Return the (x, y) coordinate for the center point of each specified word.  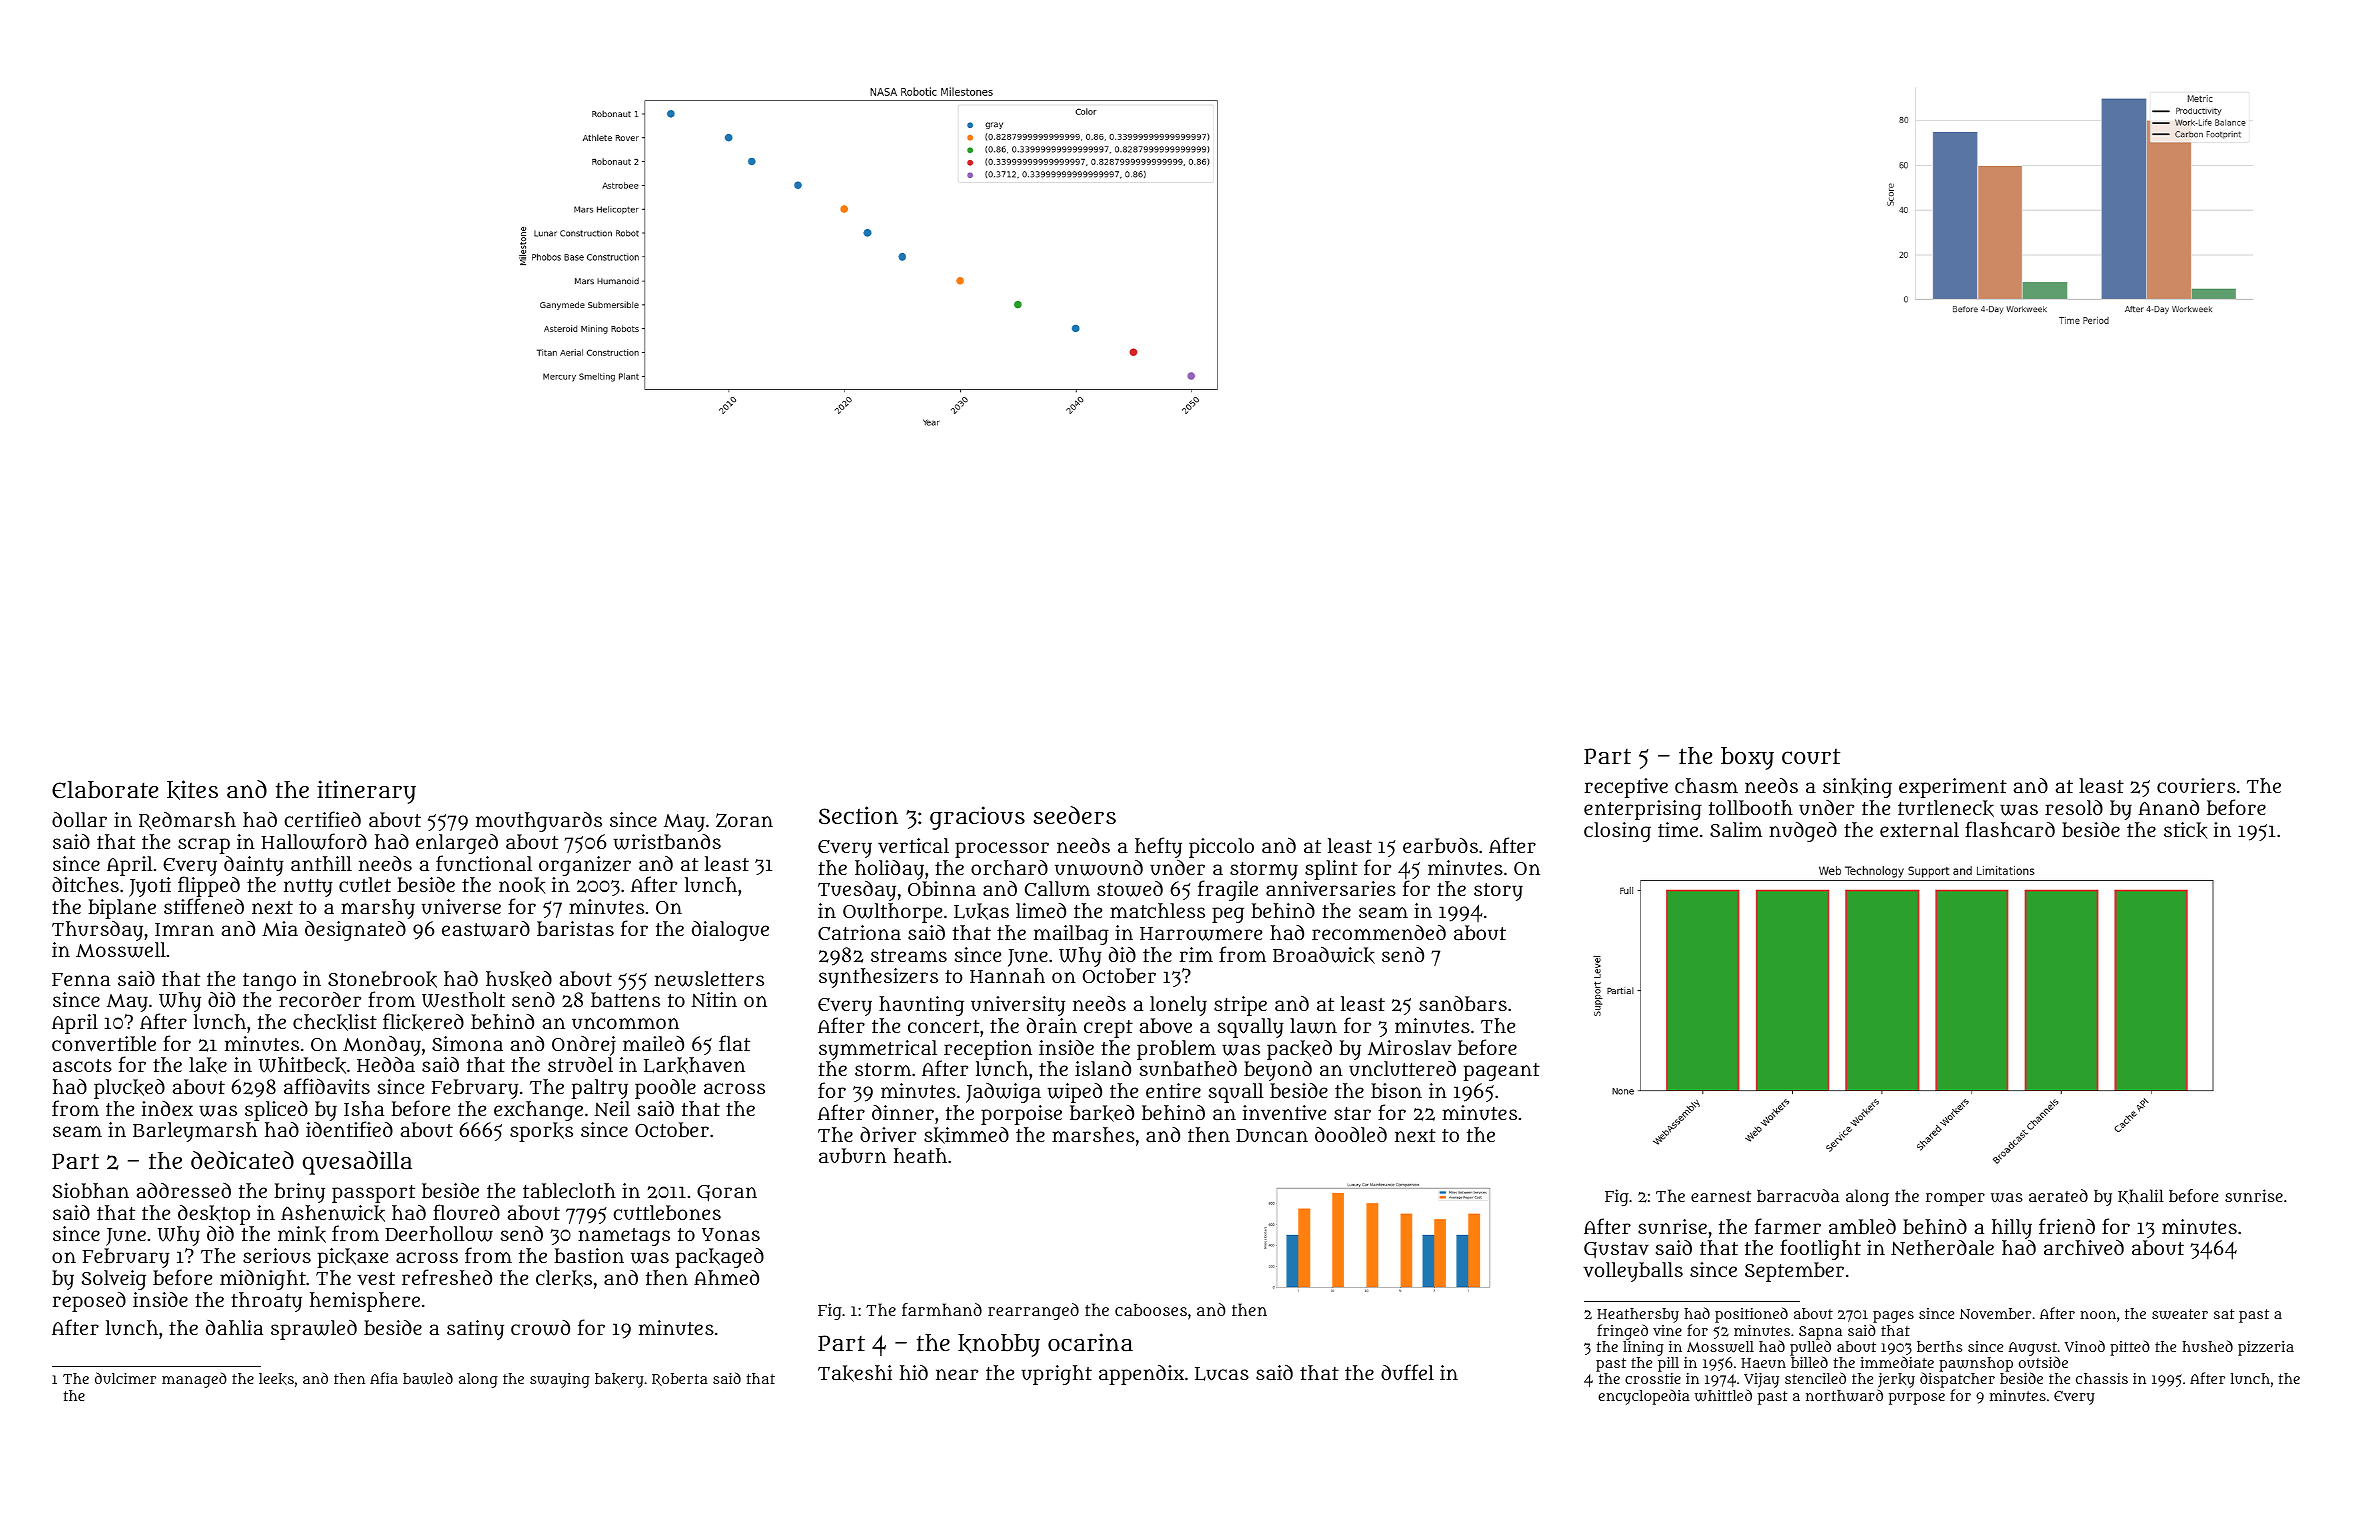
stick (2186, 830)
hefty (1158, 847)
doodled (1351, 1134)
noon (2098, 1315)
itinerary (366, 792)
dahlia (234, 1327)
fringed (1622, 1332)
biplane (122, 909)
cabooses (1151, 1310)
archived (2084, 1247)
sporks (541, 1132)
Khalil (2141, 1196)
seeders (1074, 815)
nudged (1803, 832)
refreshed (447, 1277)
